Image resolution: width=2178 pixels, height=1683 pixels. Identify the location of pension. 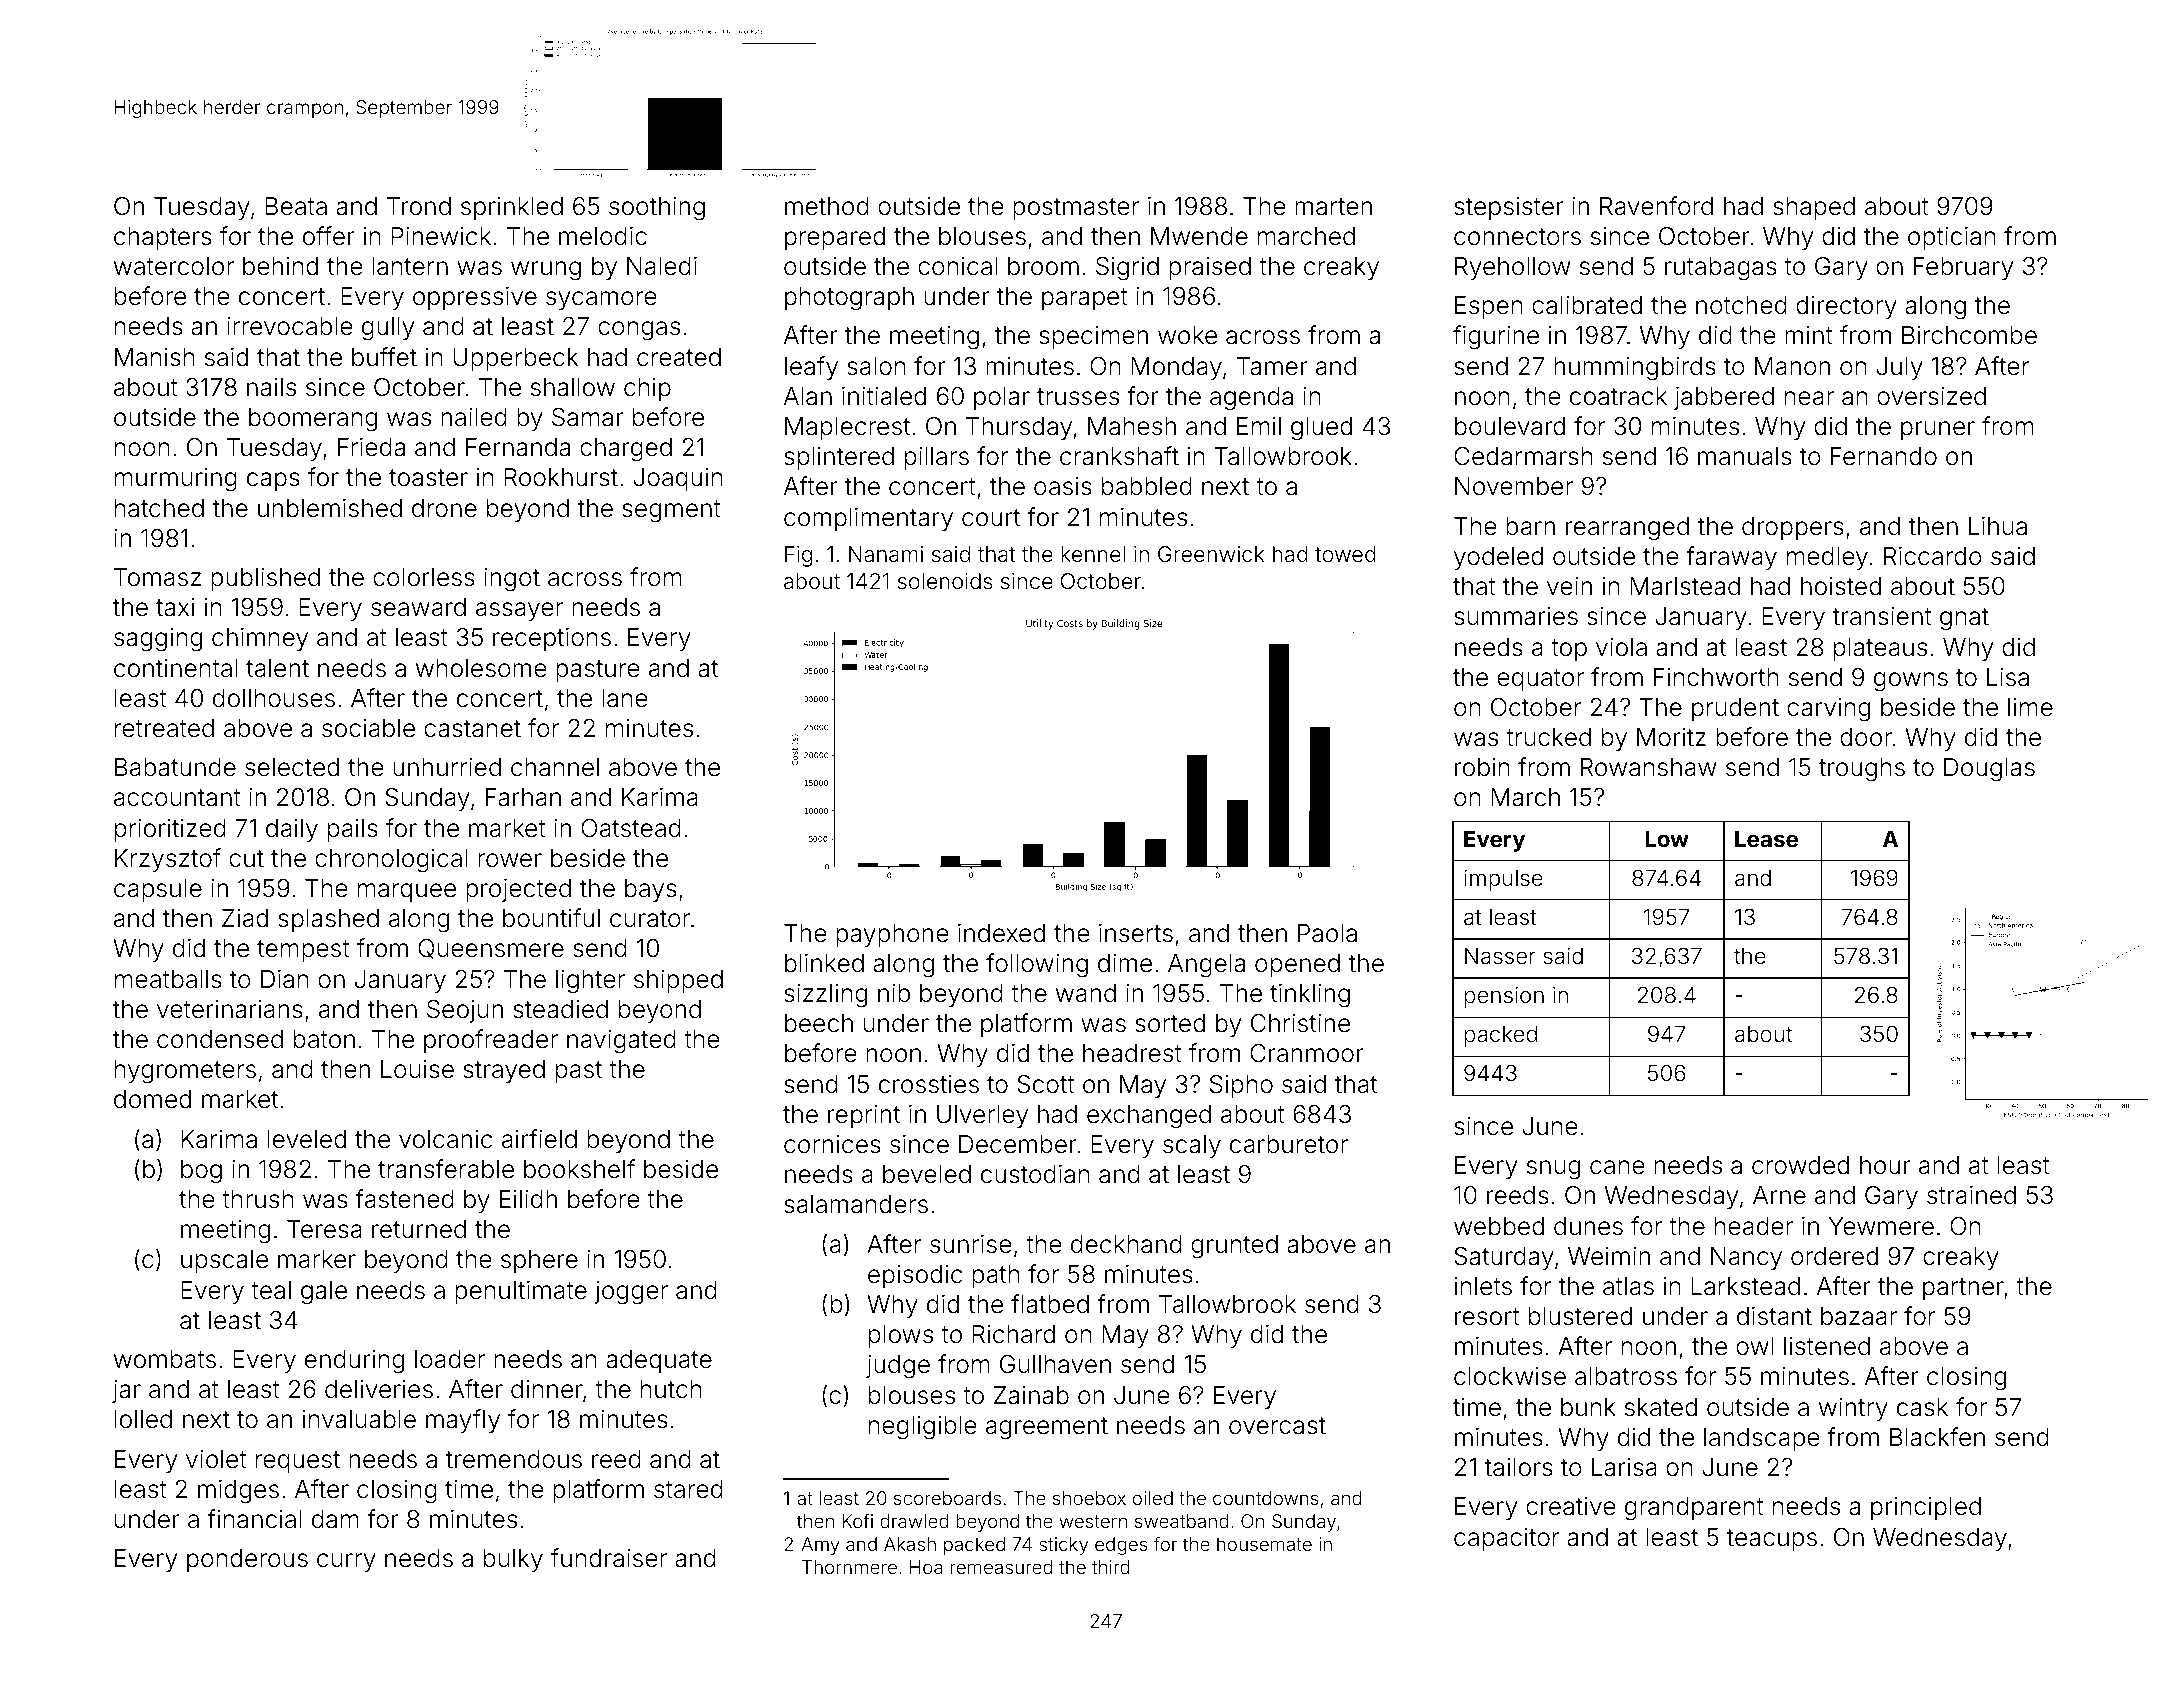
(1504, 997).
